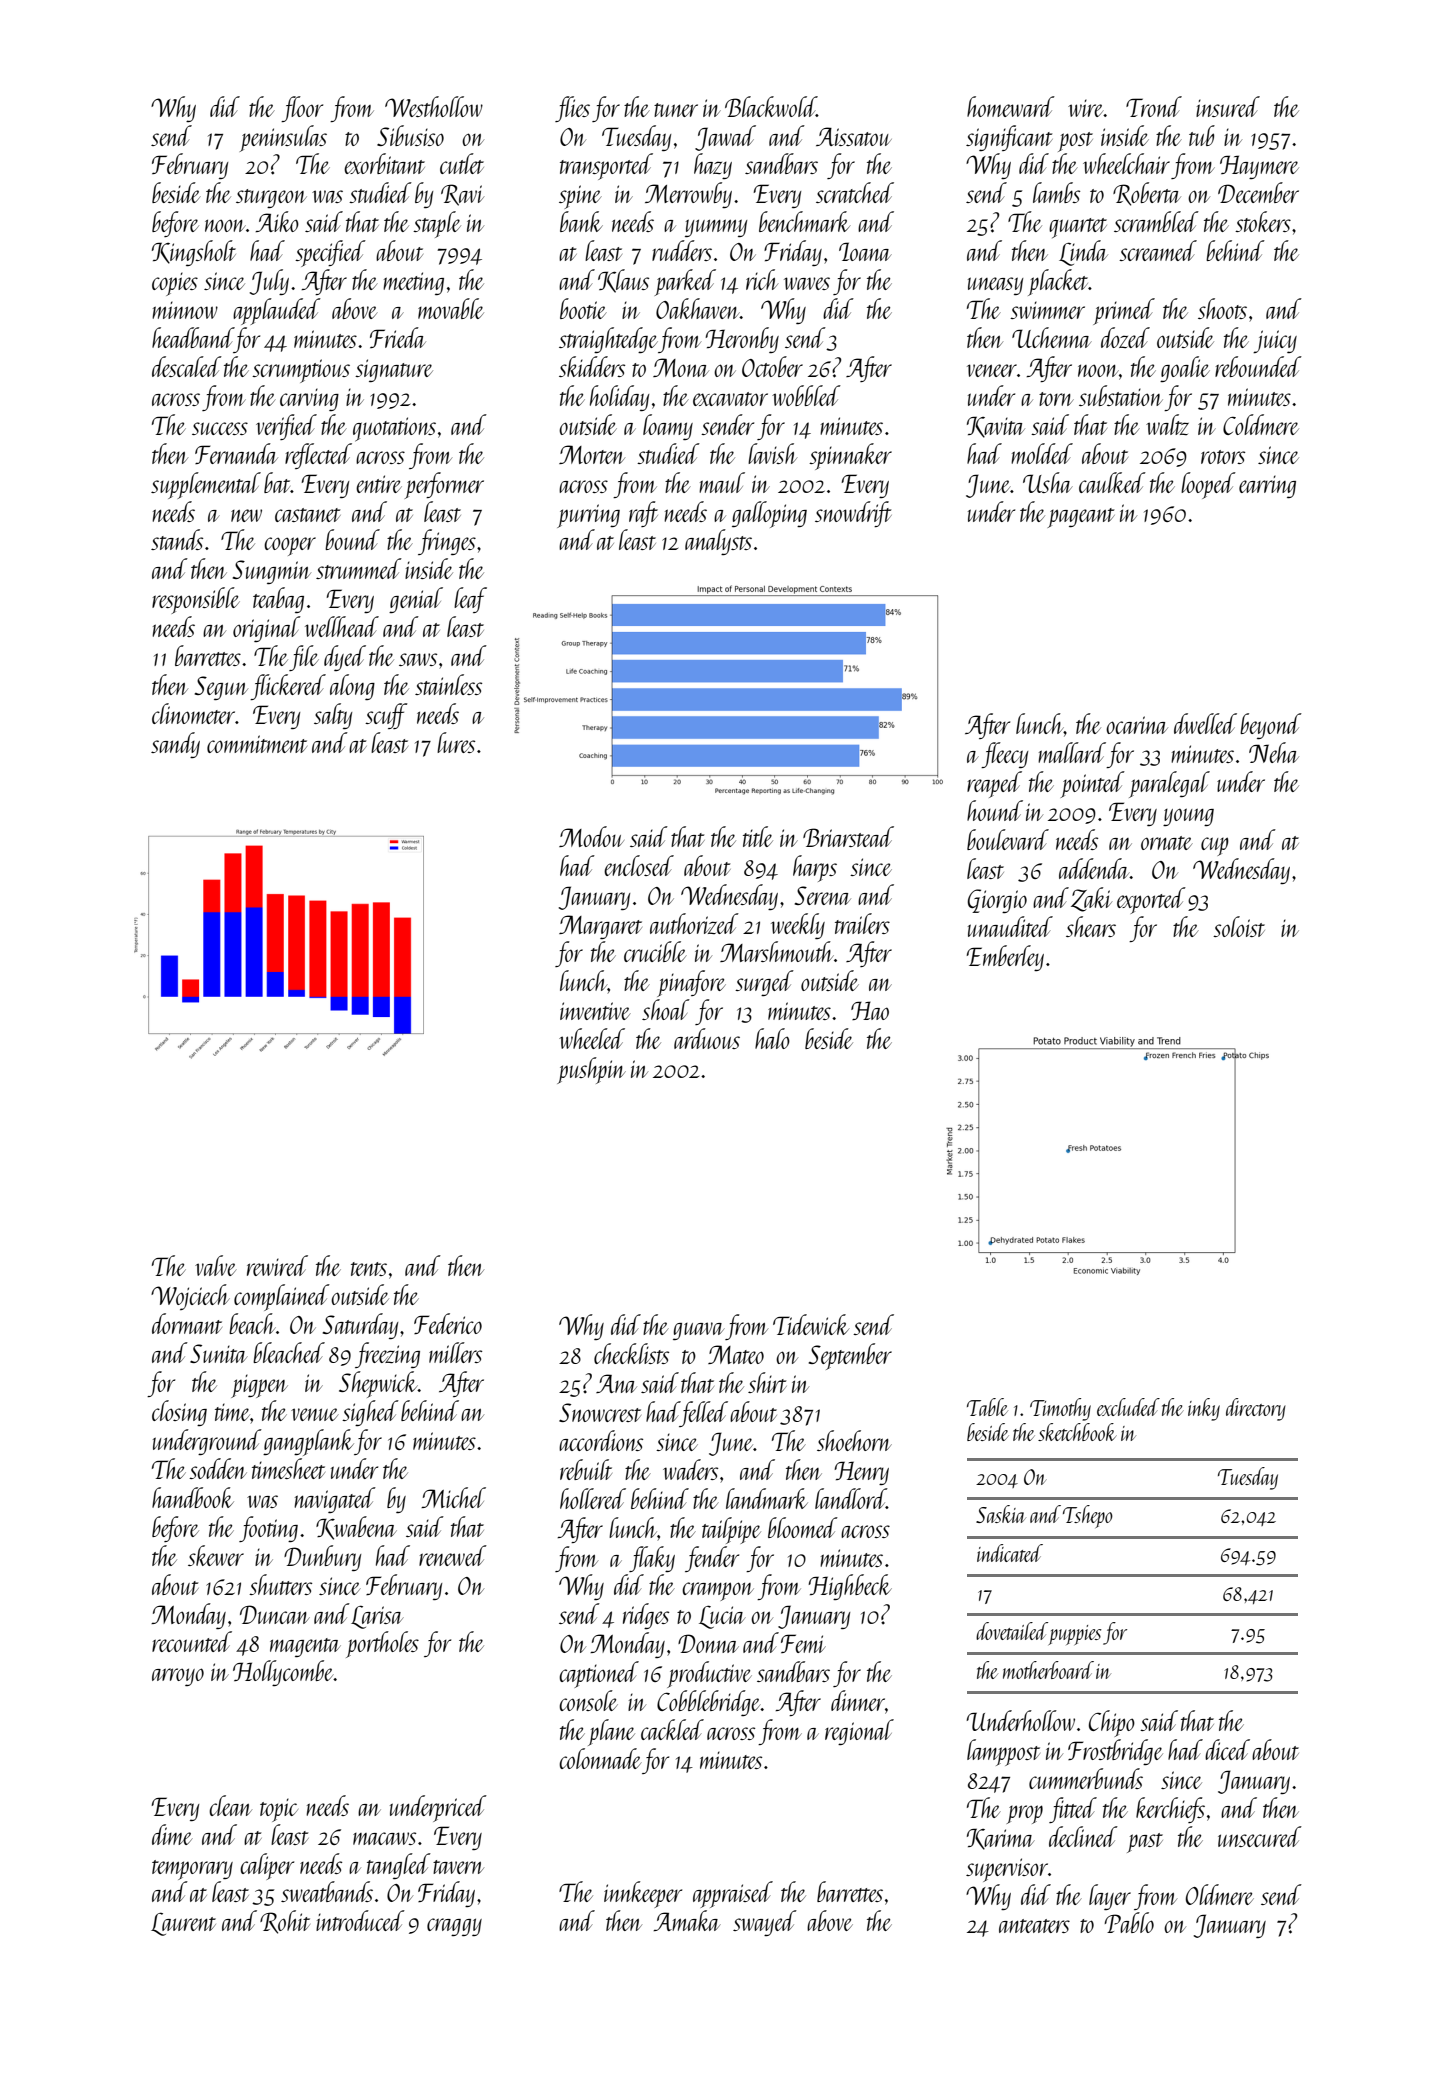 The height and width of the document is (2100, 1450). I want to click on anteaters, so click(1034, 1926).
